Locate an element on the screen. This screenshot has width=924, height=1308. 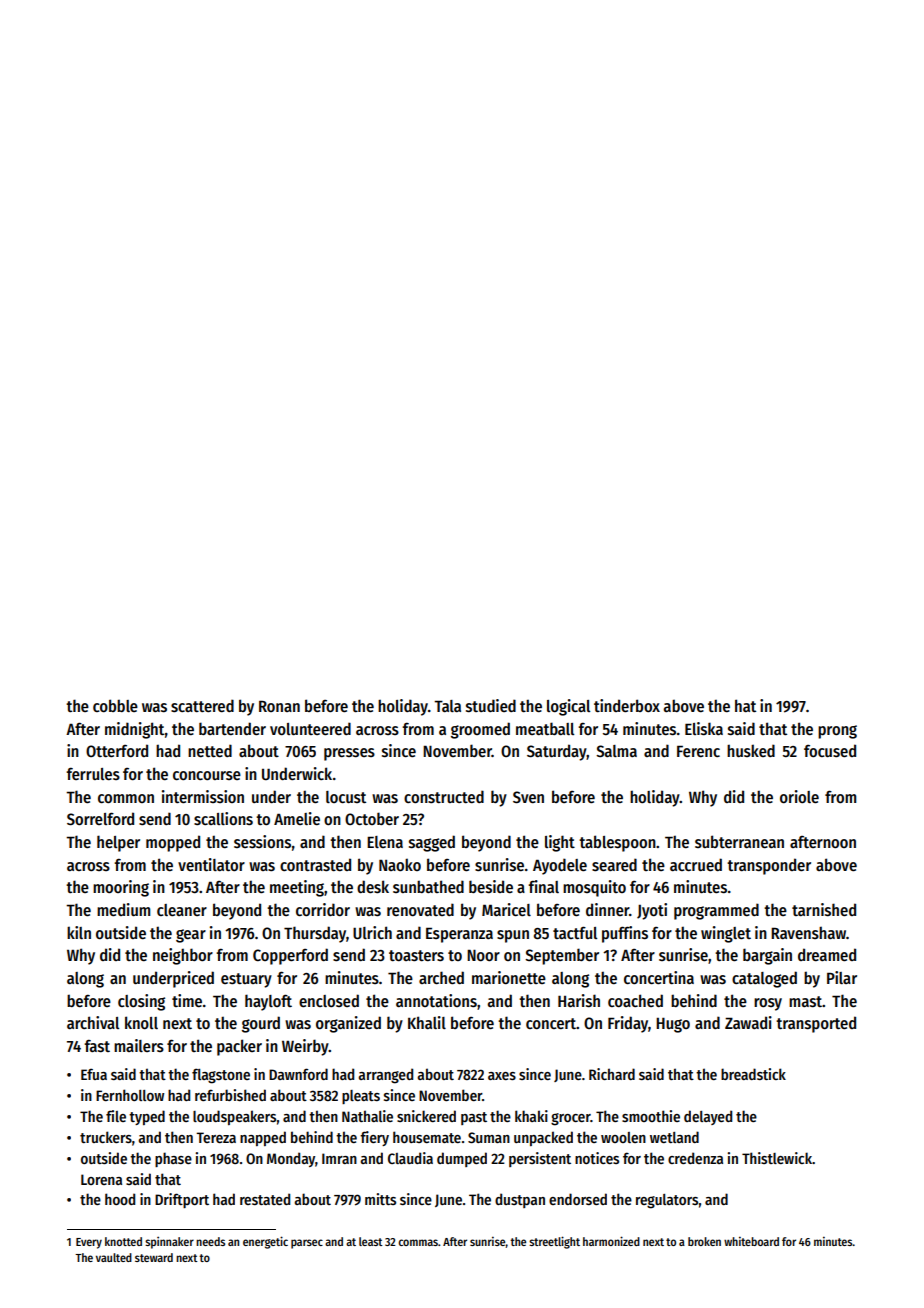
Efua is located at coordinates (94, 1074).
